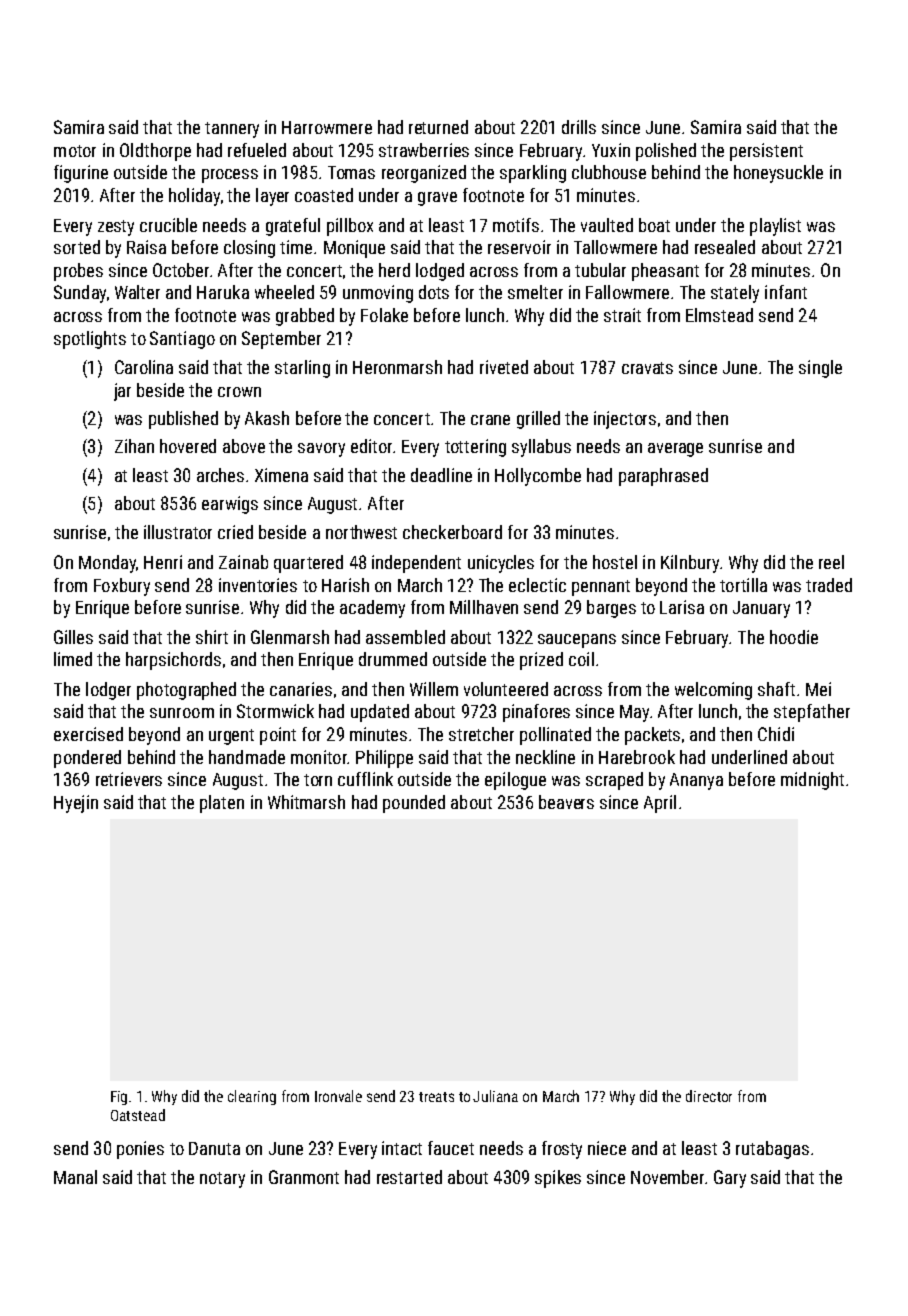 The image size is (908, 1316). Describe the element at coordinates (566, 802) in the document. I see `beavers` at that location.
